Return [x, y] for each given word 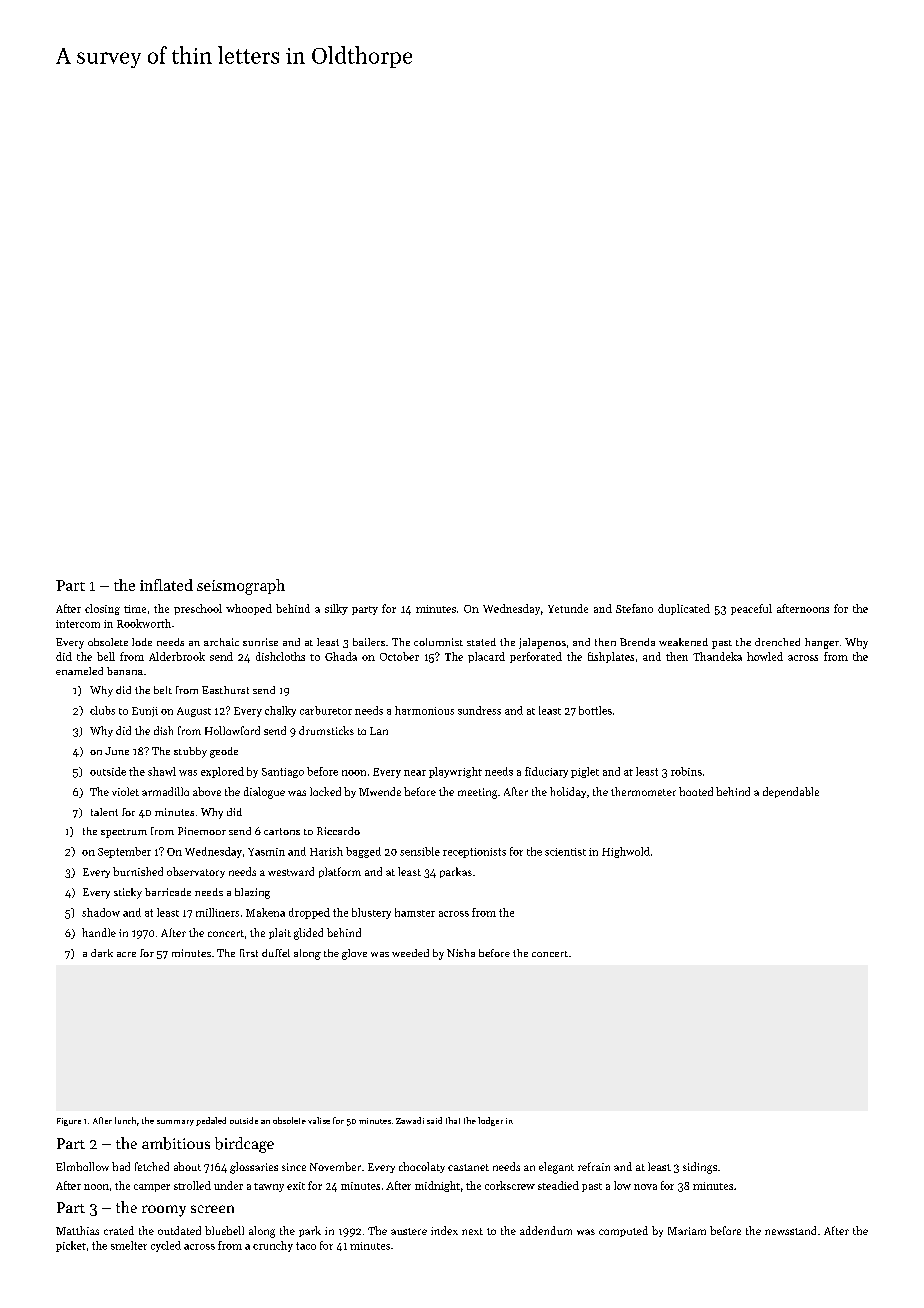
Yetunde [568, 608]
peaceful [751, 609]
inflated [166, 585]
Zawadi [410, 1120]
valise [319, 1120]
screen [212, 1209]
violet [125, 791]
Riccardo [338, 831]
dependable [791, 792]
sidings [700, 1168]
